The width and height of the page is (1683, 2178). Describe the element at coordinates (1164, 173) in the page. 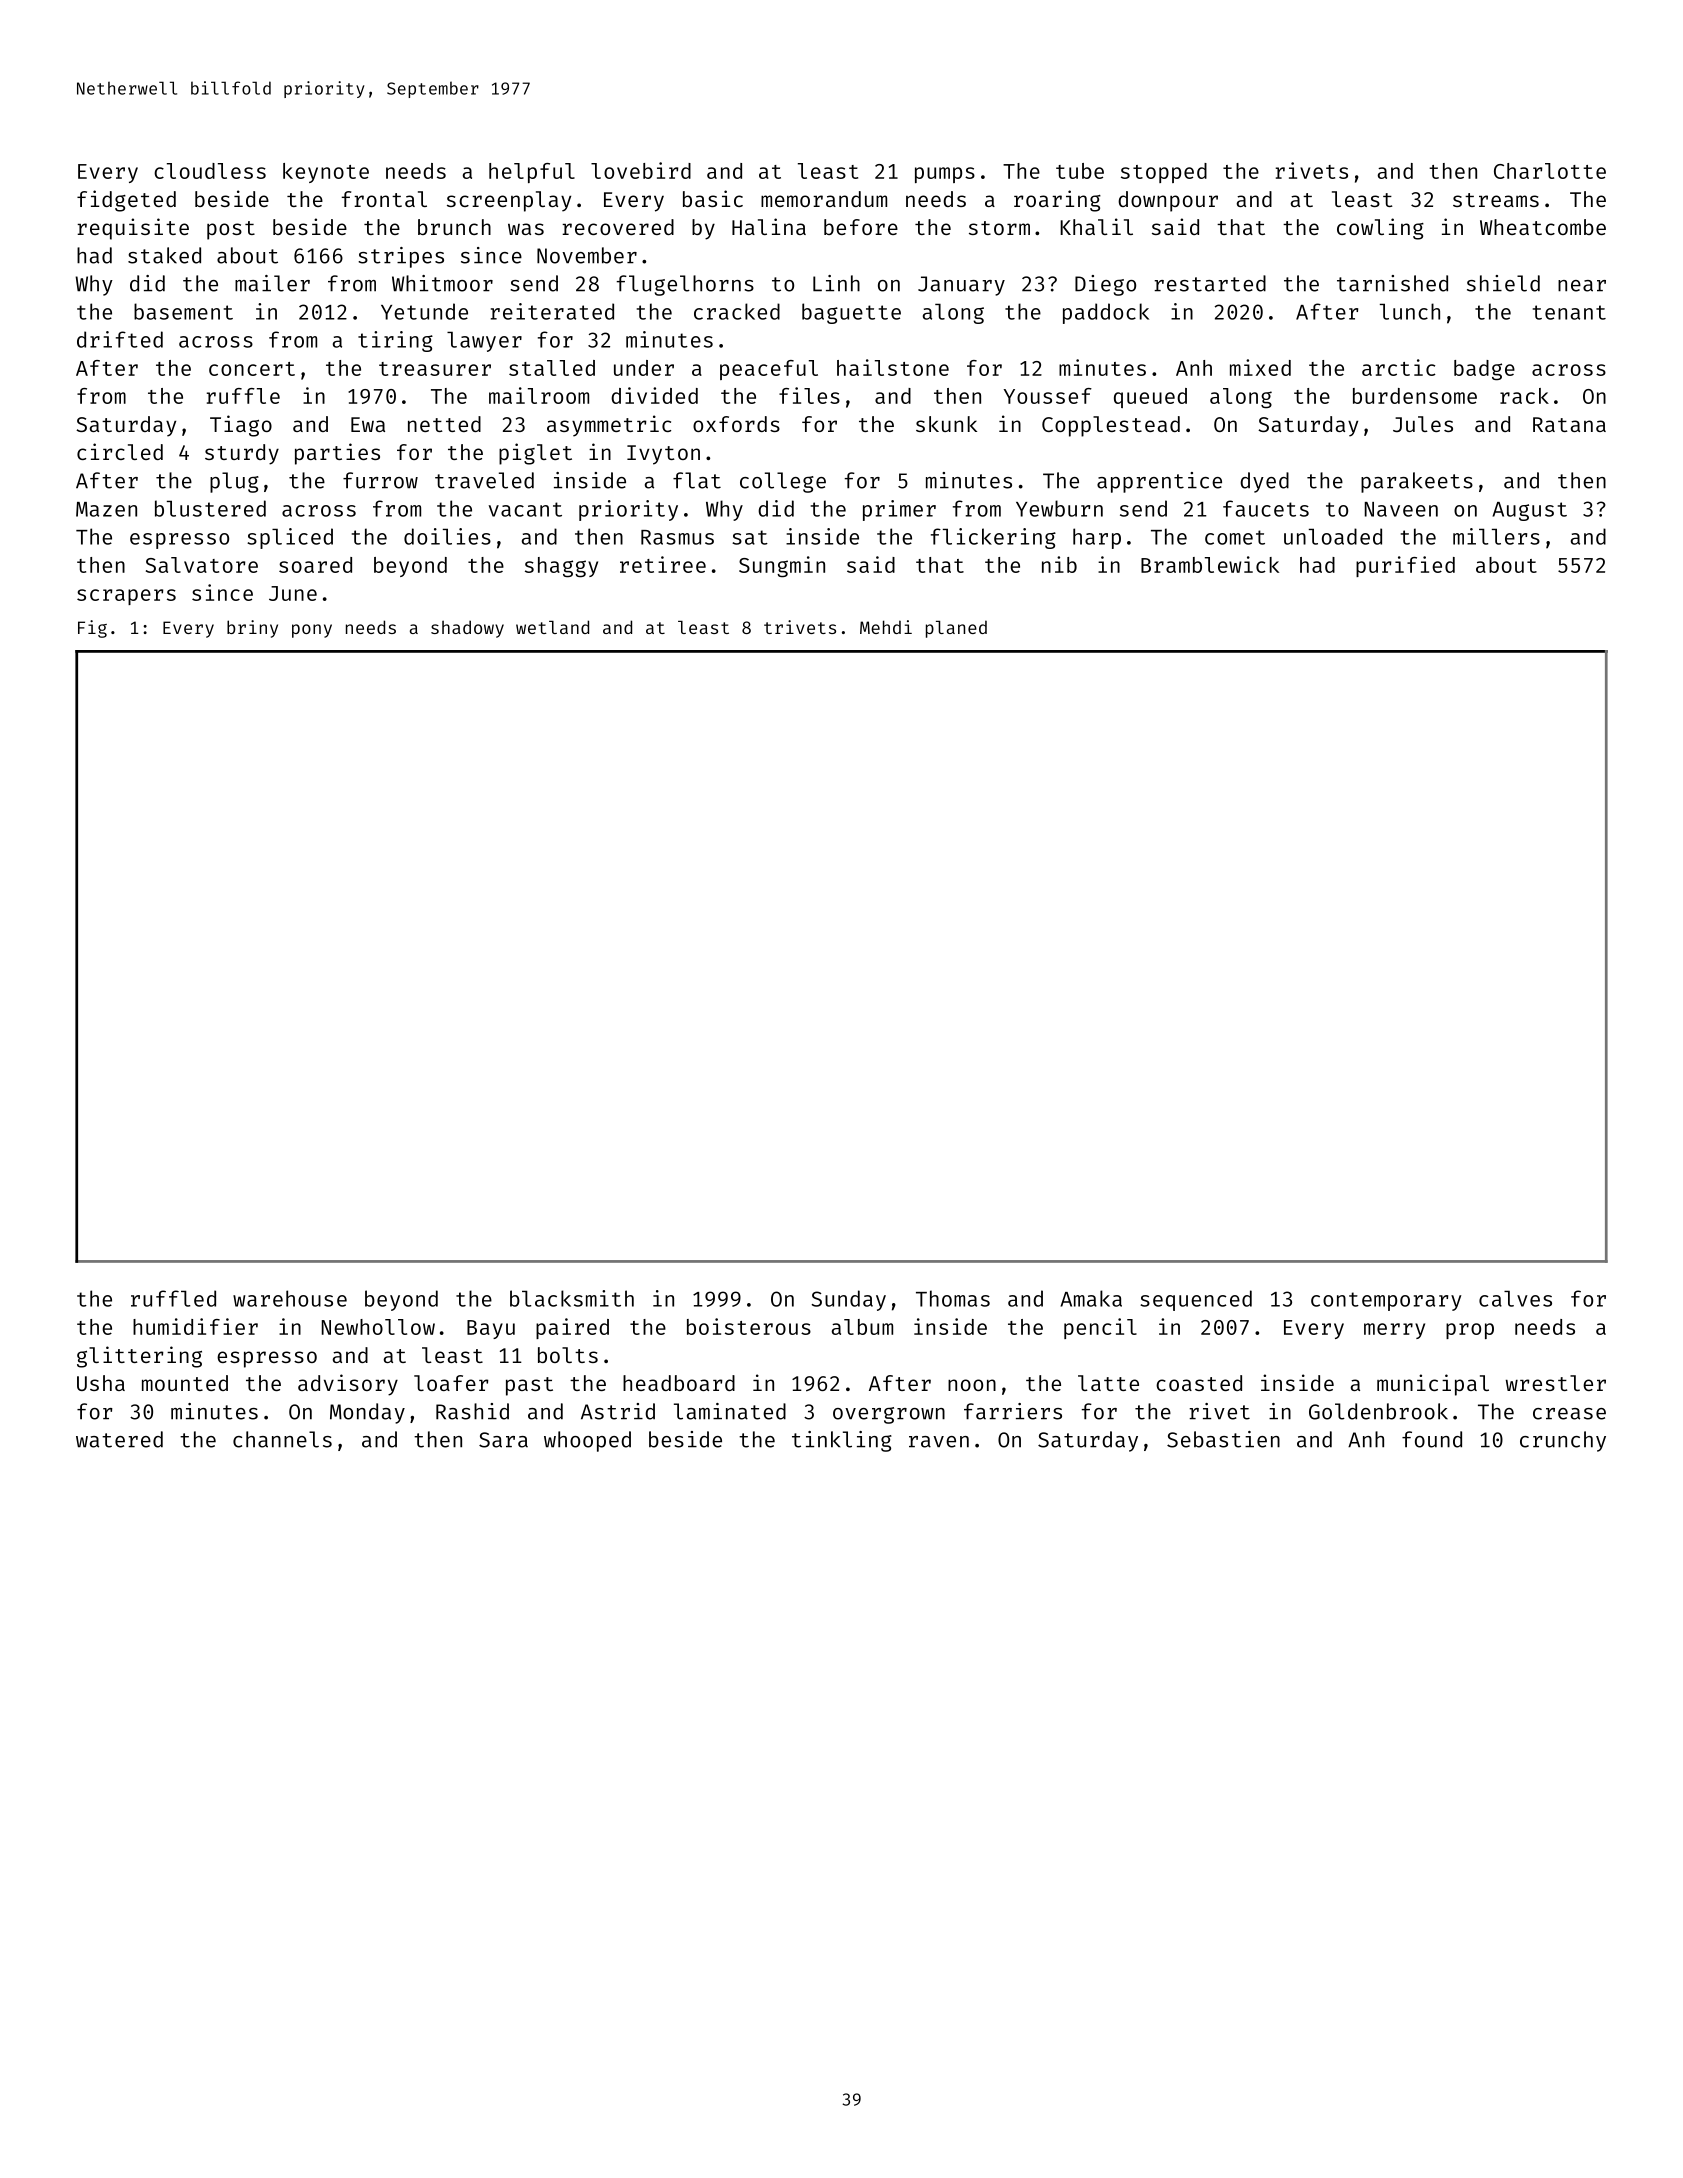

I see `stopped` at that location.
